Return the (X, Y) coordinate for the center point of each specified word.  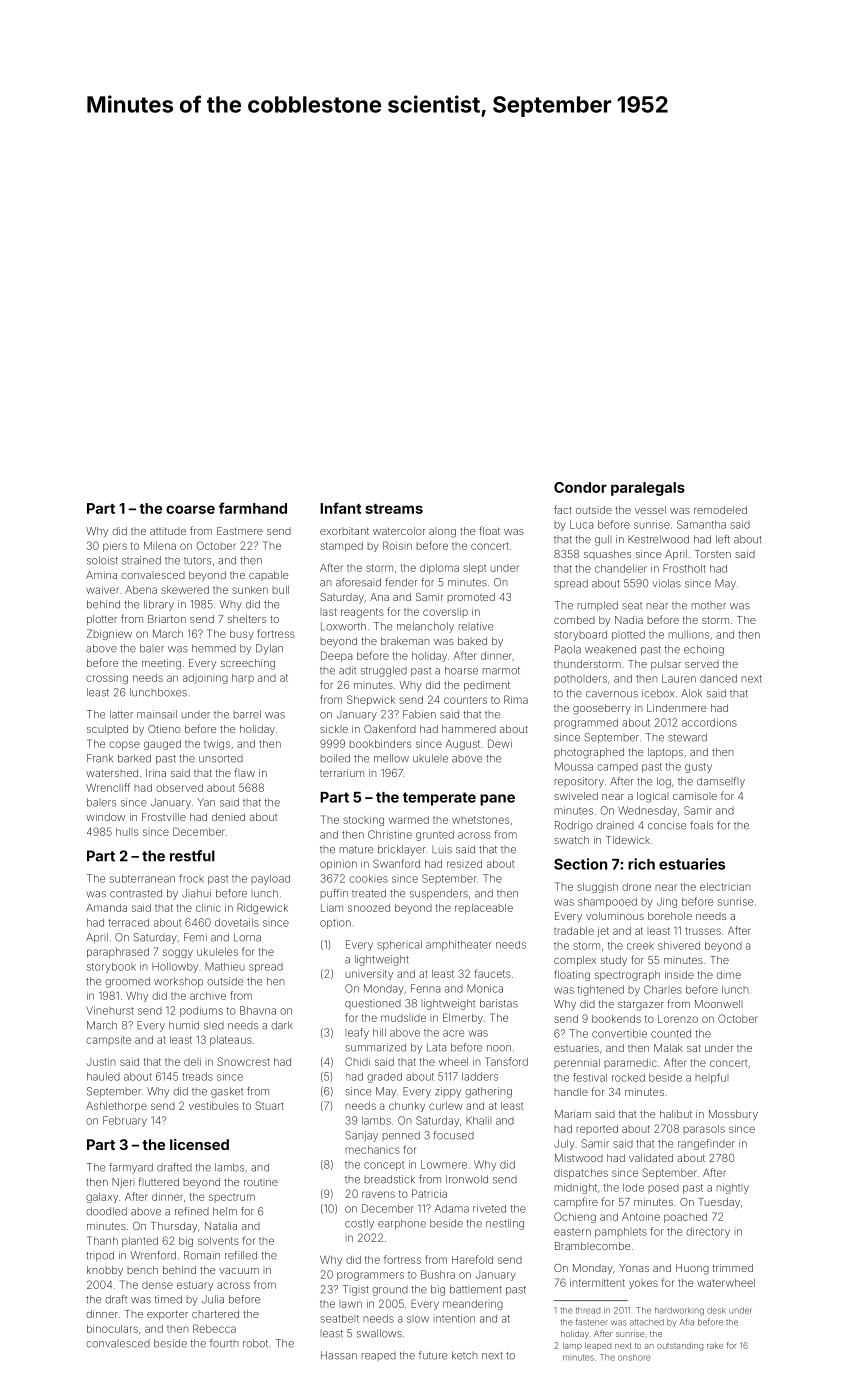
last (328, 612)
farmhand (253, 508)
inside (679, 975)
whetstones (480, 820)
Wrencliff (108, 787)
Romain (202, 1255)
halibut (676, 1114)
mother (708, 606)
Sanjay (361, 1136)
